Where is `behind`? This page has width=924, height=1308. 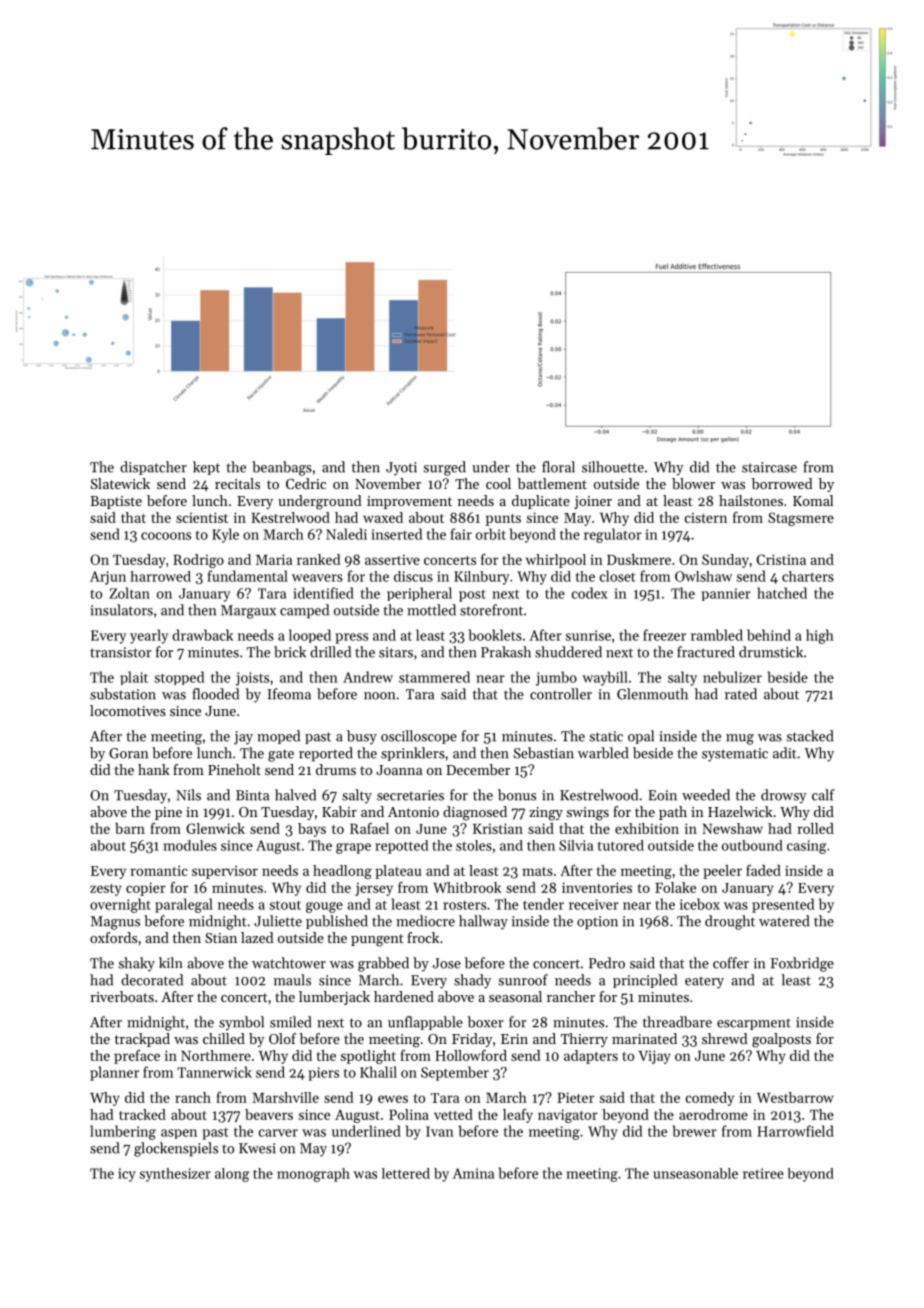 behind is located at coordinates (769, 635).
